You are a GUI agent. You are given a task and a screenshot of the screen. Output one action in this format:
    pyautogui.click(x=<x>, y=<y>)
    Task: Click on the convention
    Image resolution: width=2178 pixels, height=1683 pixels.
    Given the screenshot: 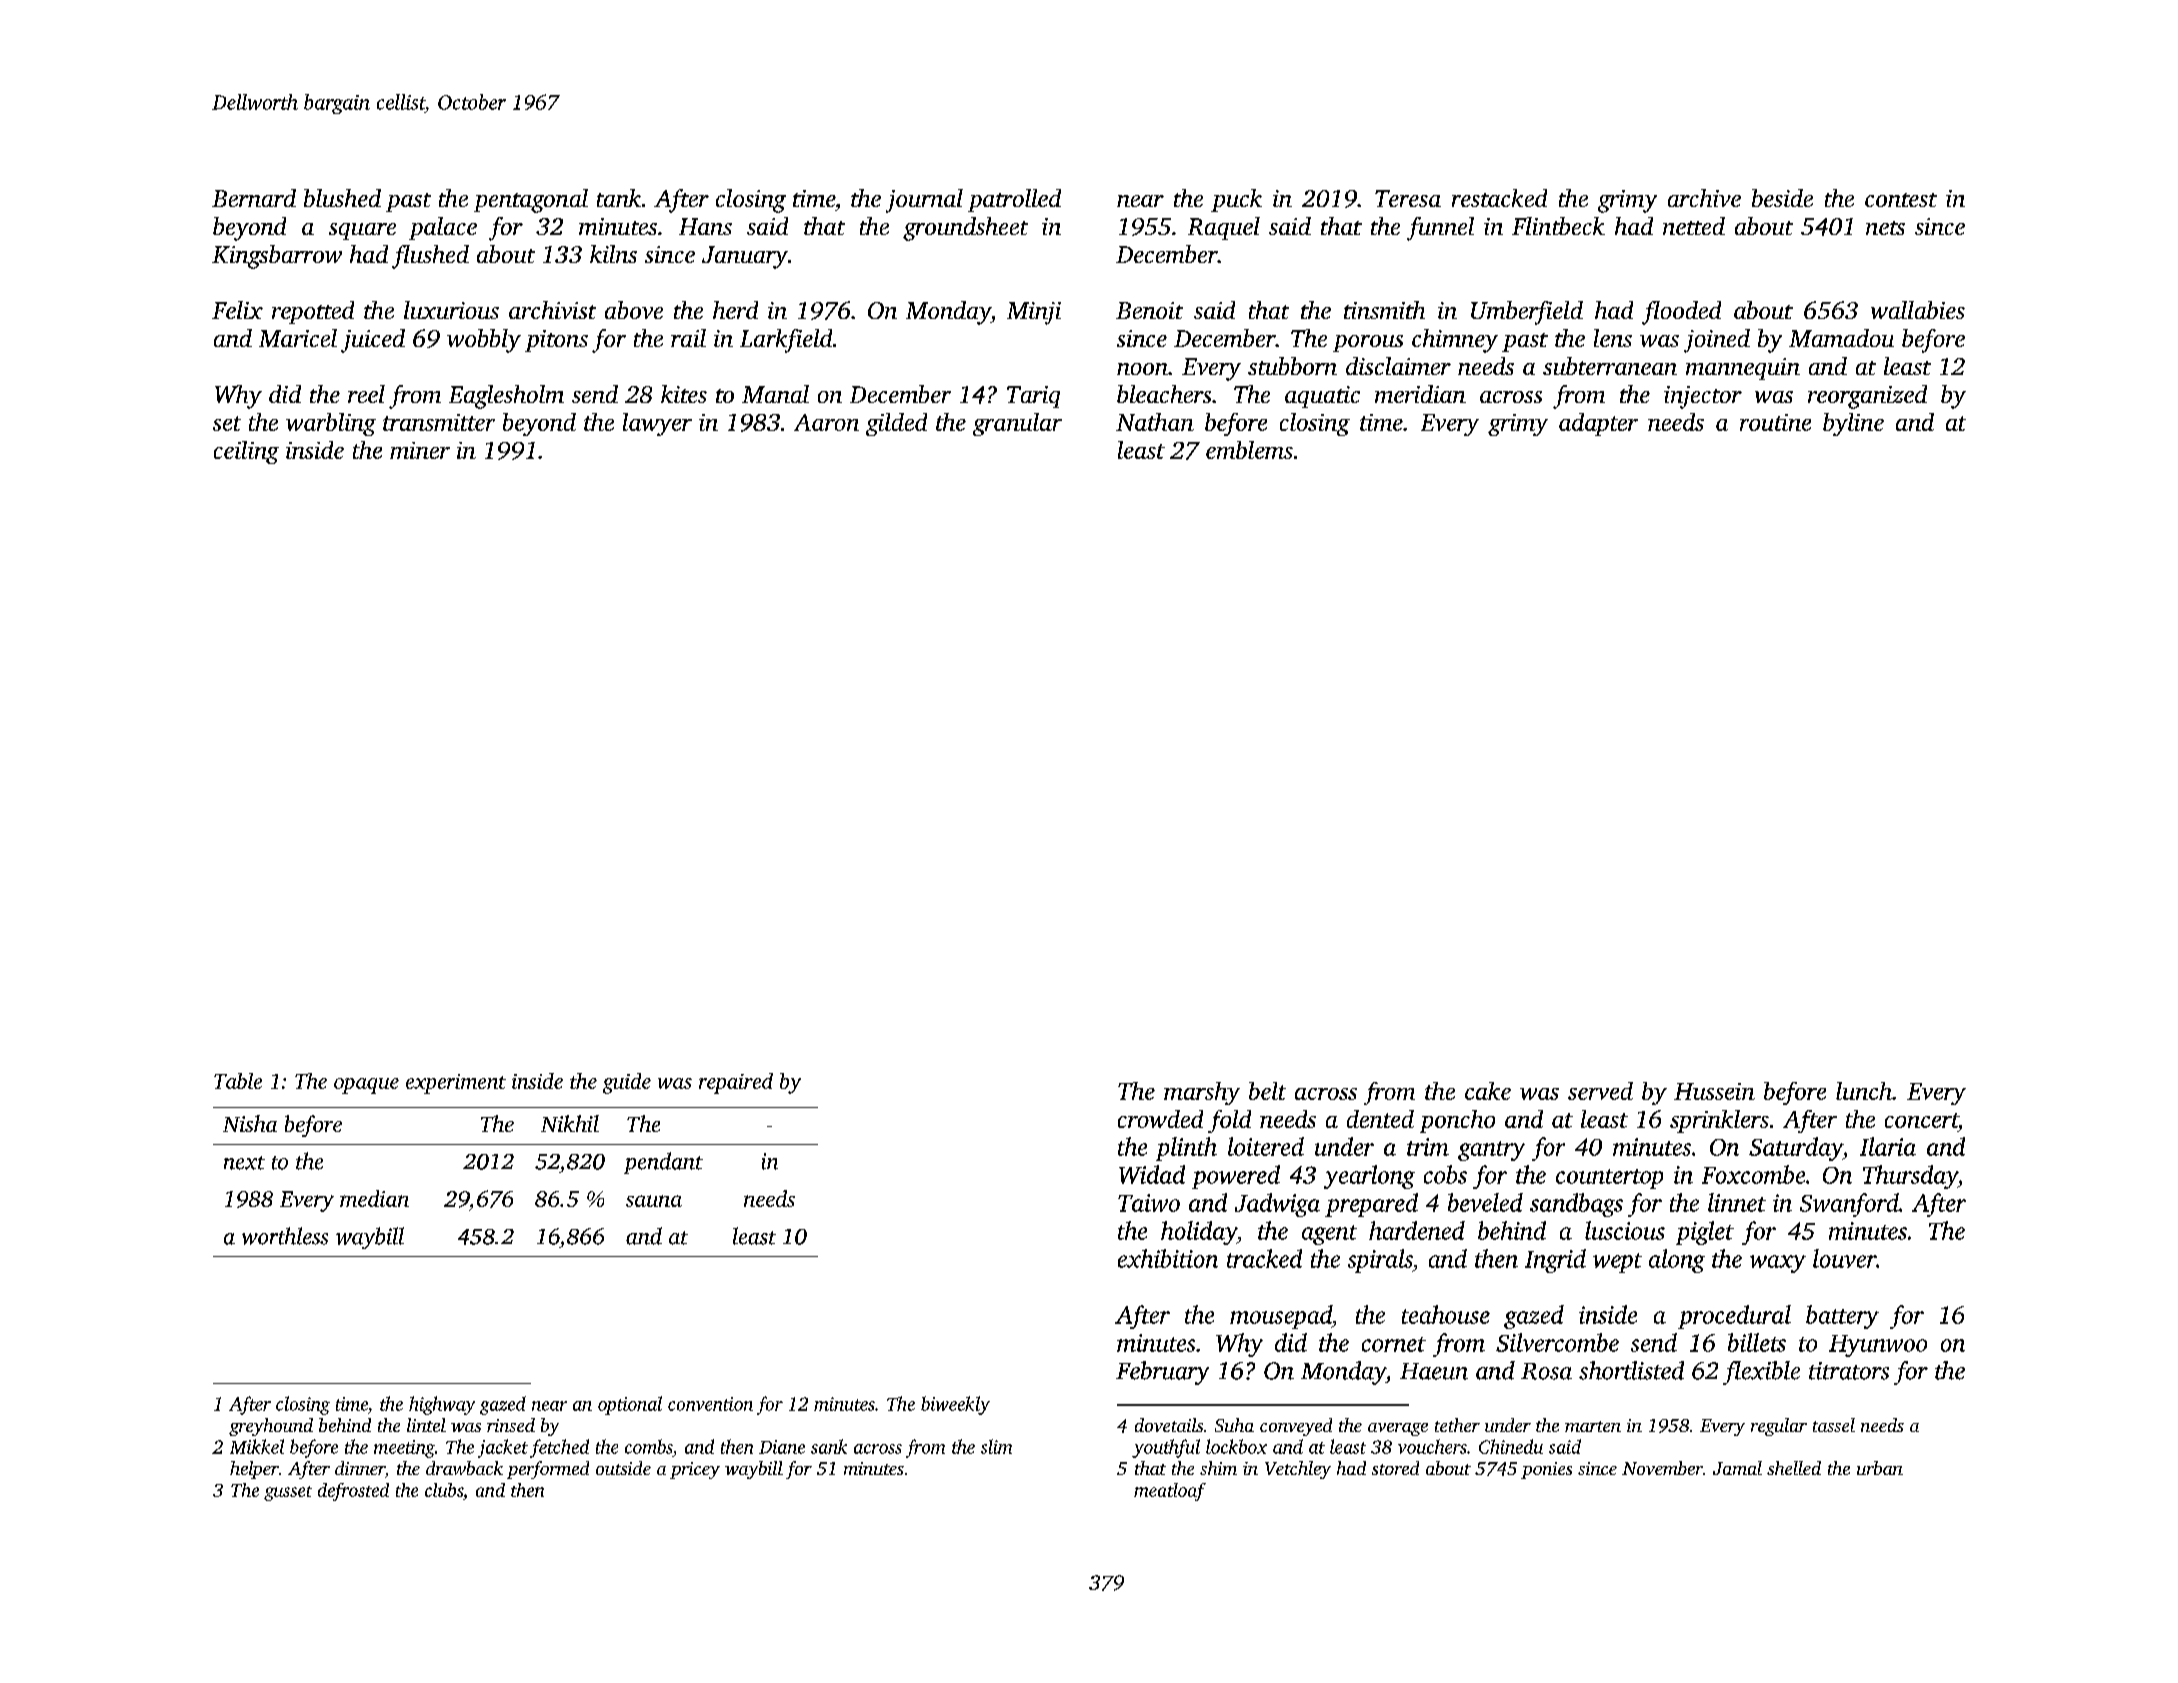 What is the action you would take?
    pyautogui.click(x=710, y=1404)
